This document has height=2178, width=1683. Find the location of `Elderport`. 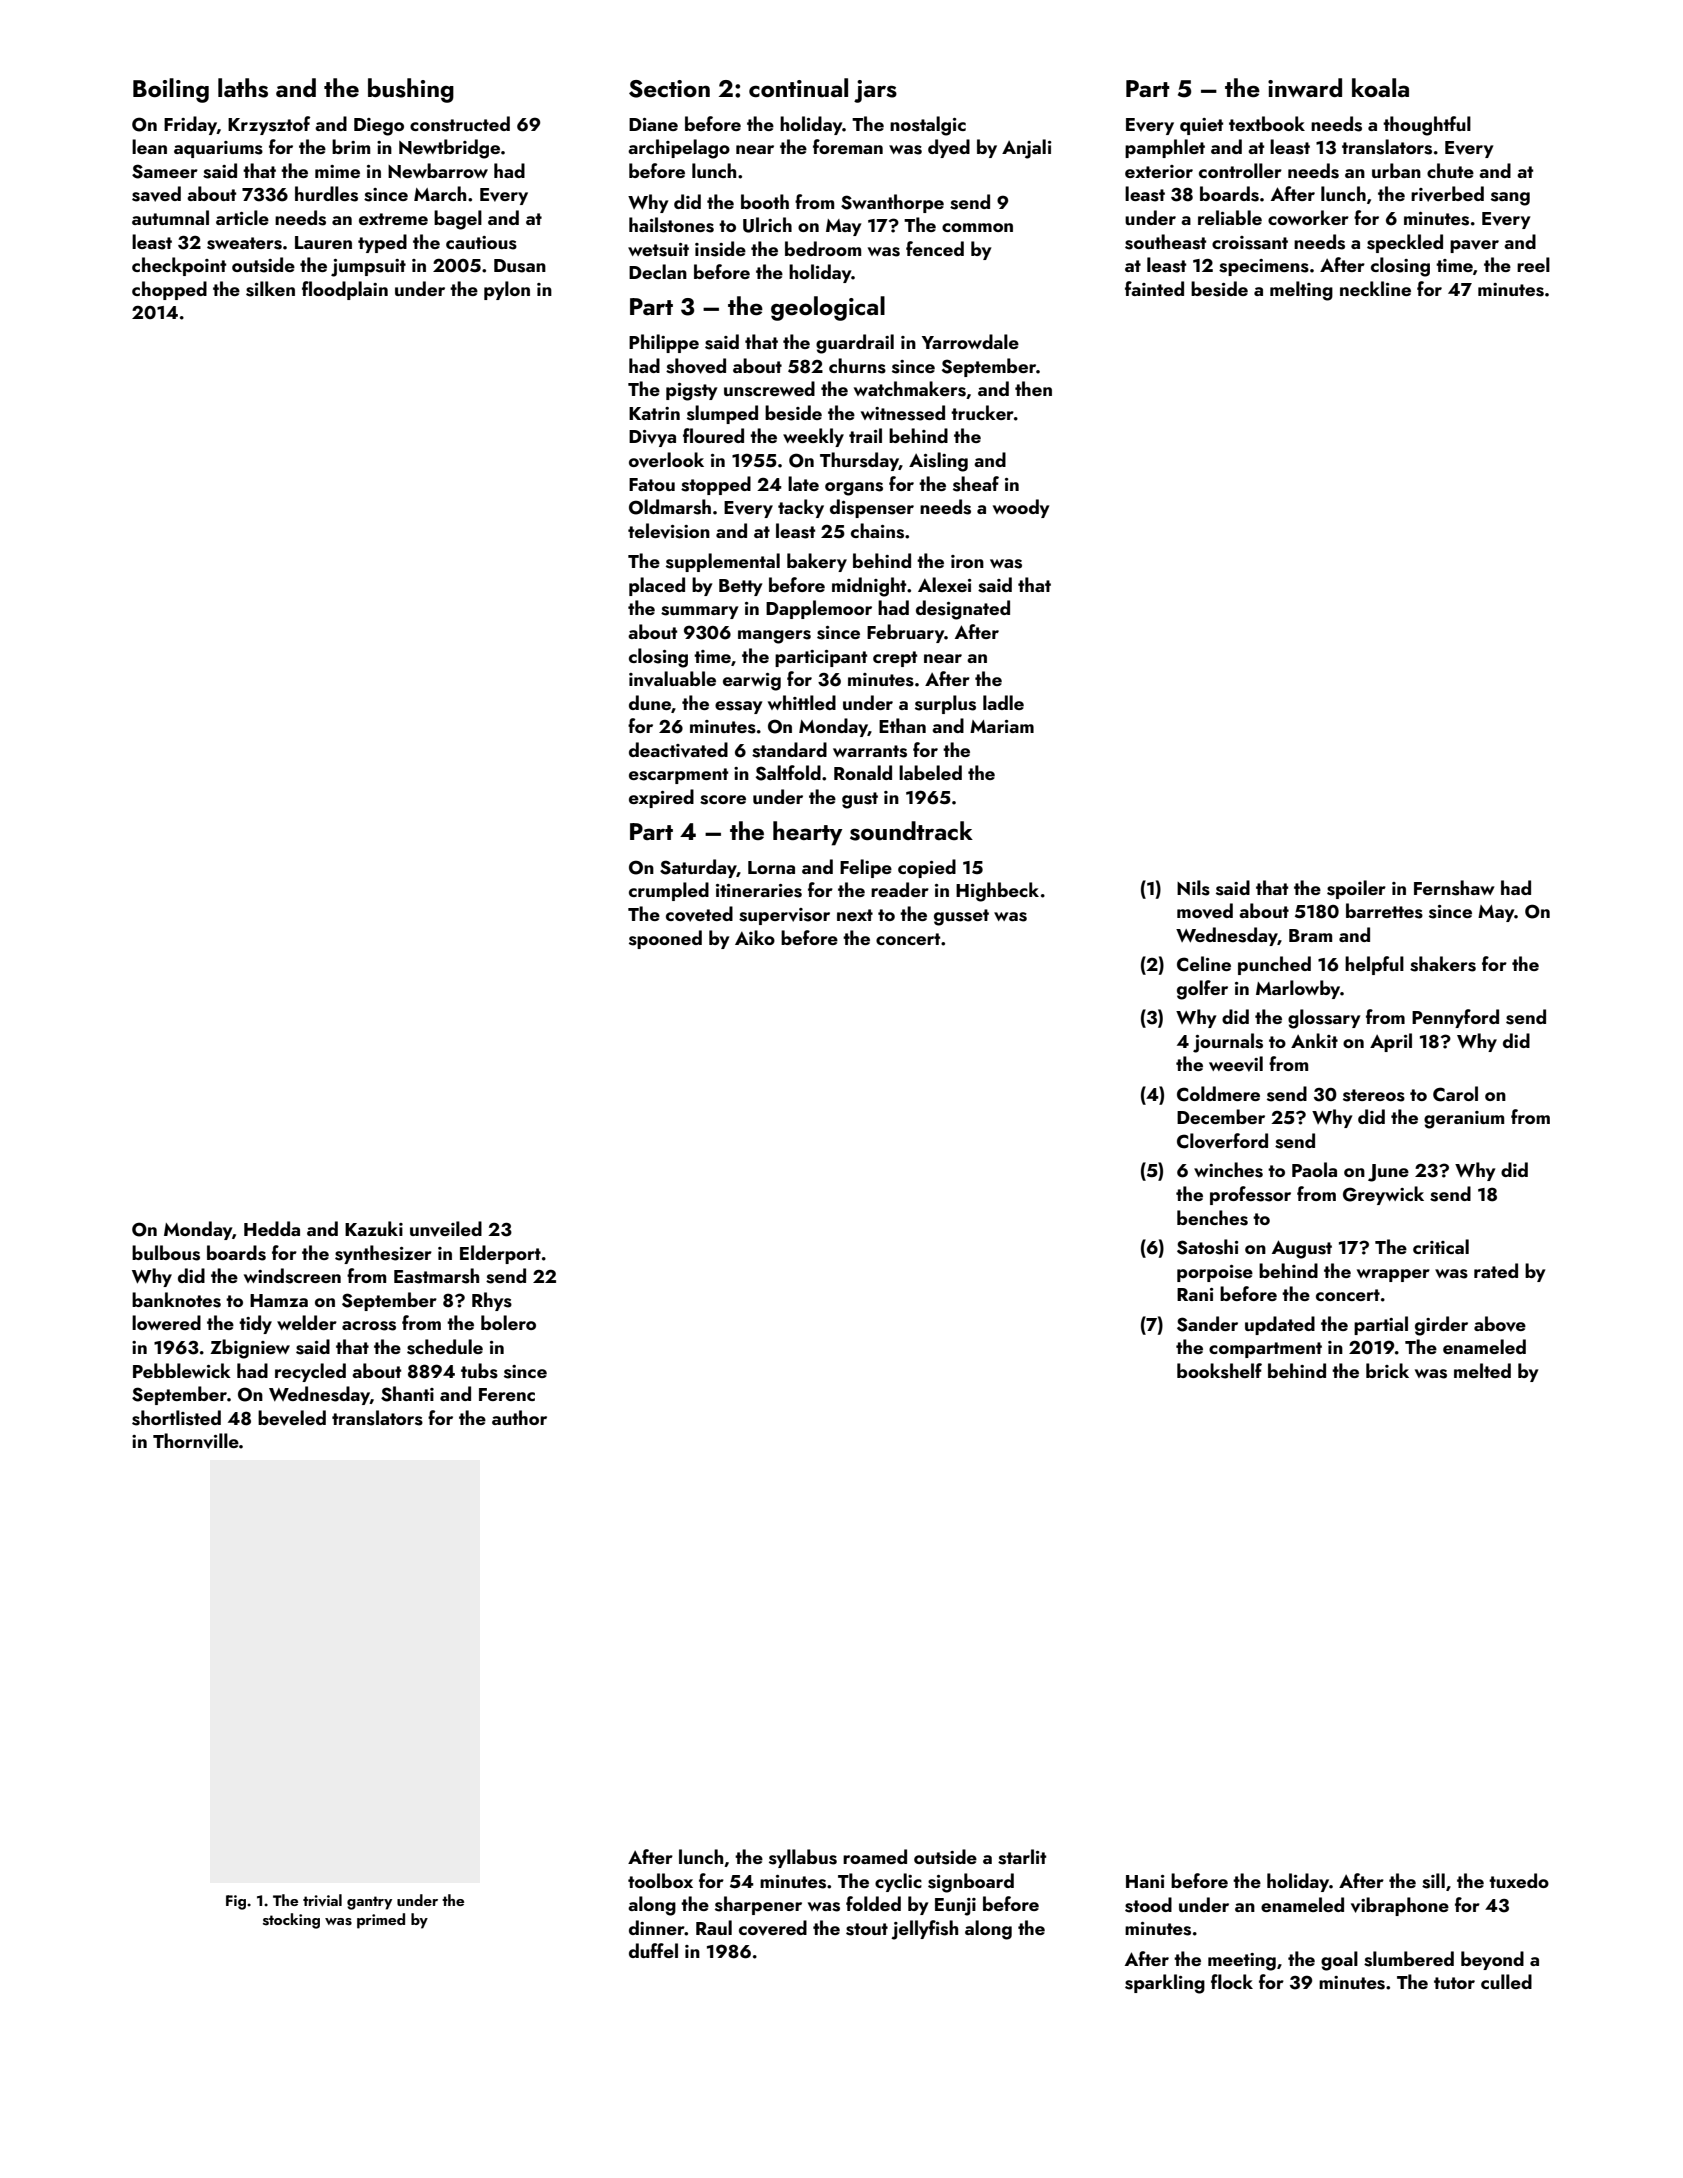

Elderport is located at coordinates (500, 1254).
